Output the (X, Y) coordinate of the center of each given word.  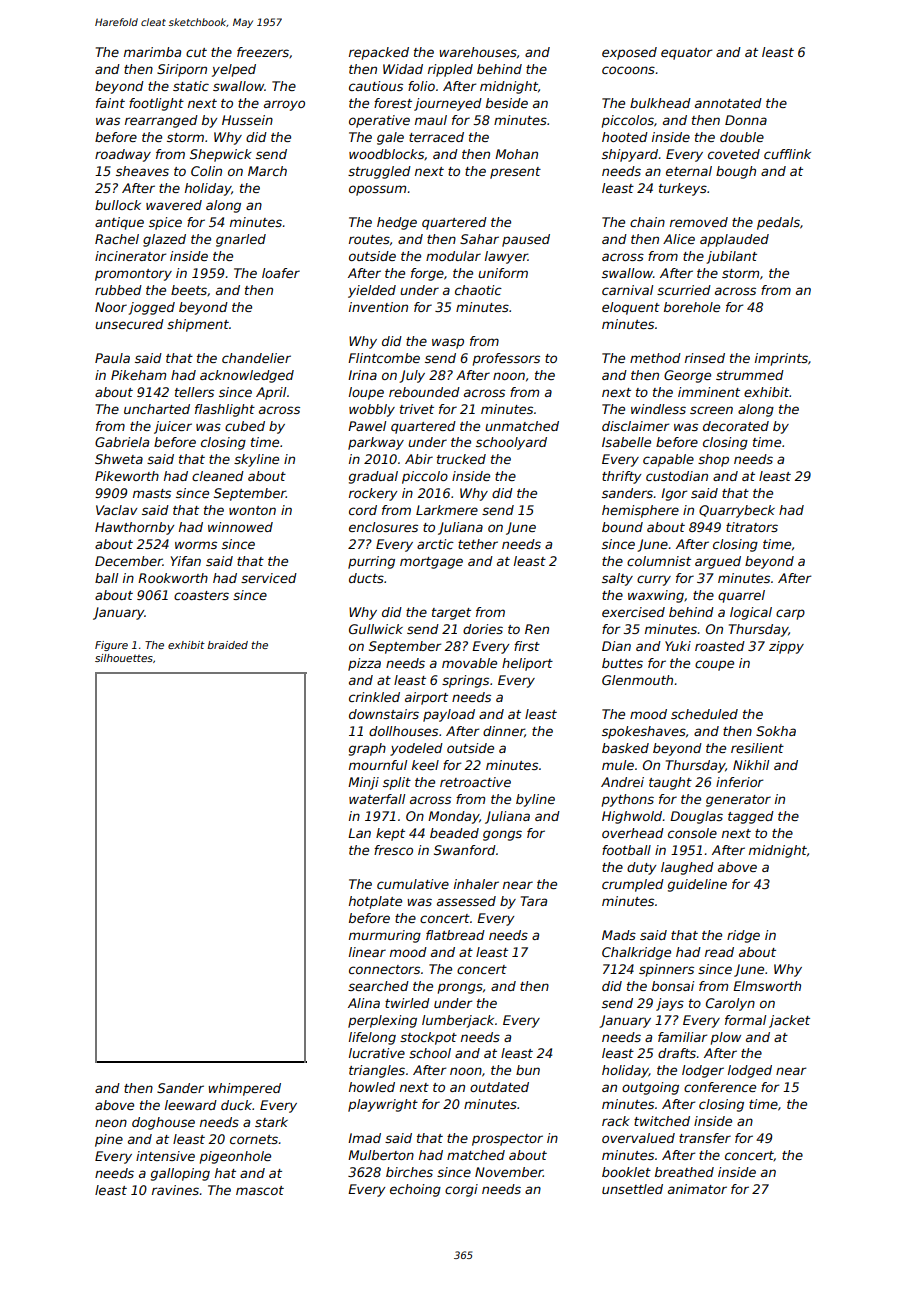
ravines (175, 1190)
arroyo (284, 105)
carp (790, 614)
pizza (364, 664)
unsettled (632, 1189)
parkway (376, 443)
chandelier (256, 358)
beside (507, 103)
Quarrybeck (737, 511)
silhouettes (124, 658)
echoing (415, 1190)
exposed (629, 53)
